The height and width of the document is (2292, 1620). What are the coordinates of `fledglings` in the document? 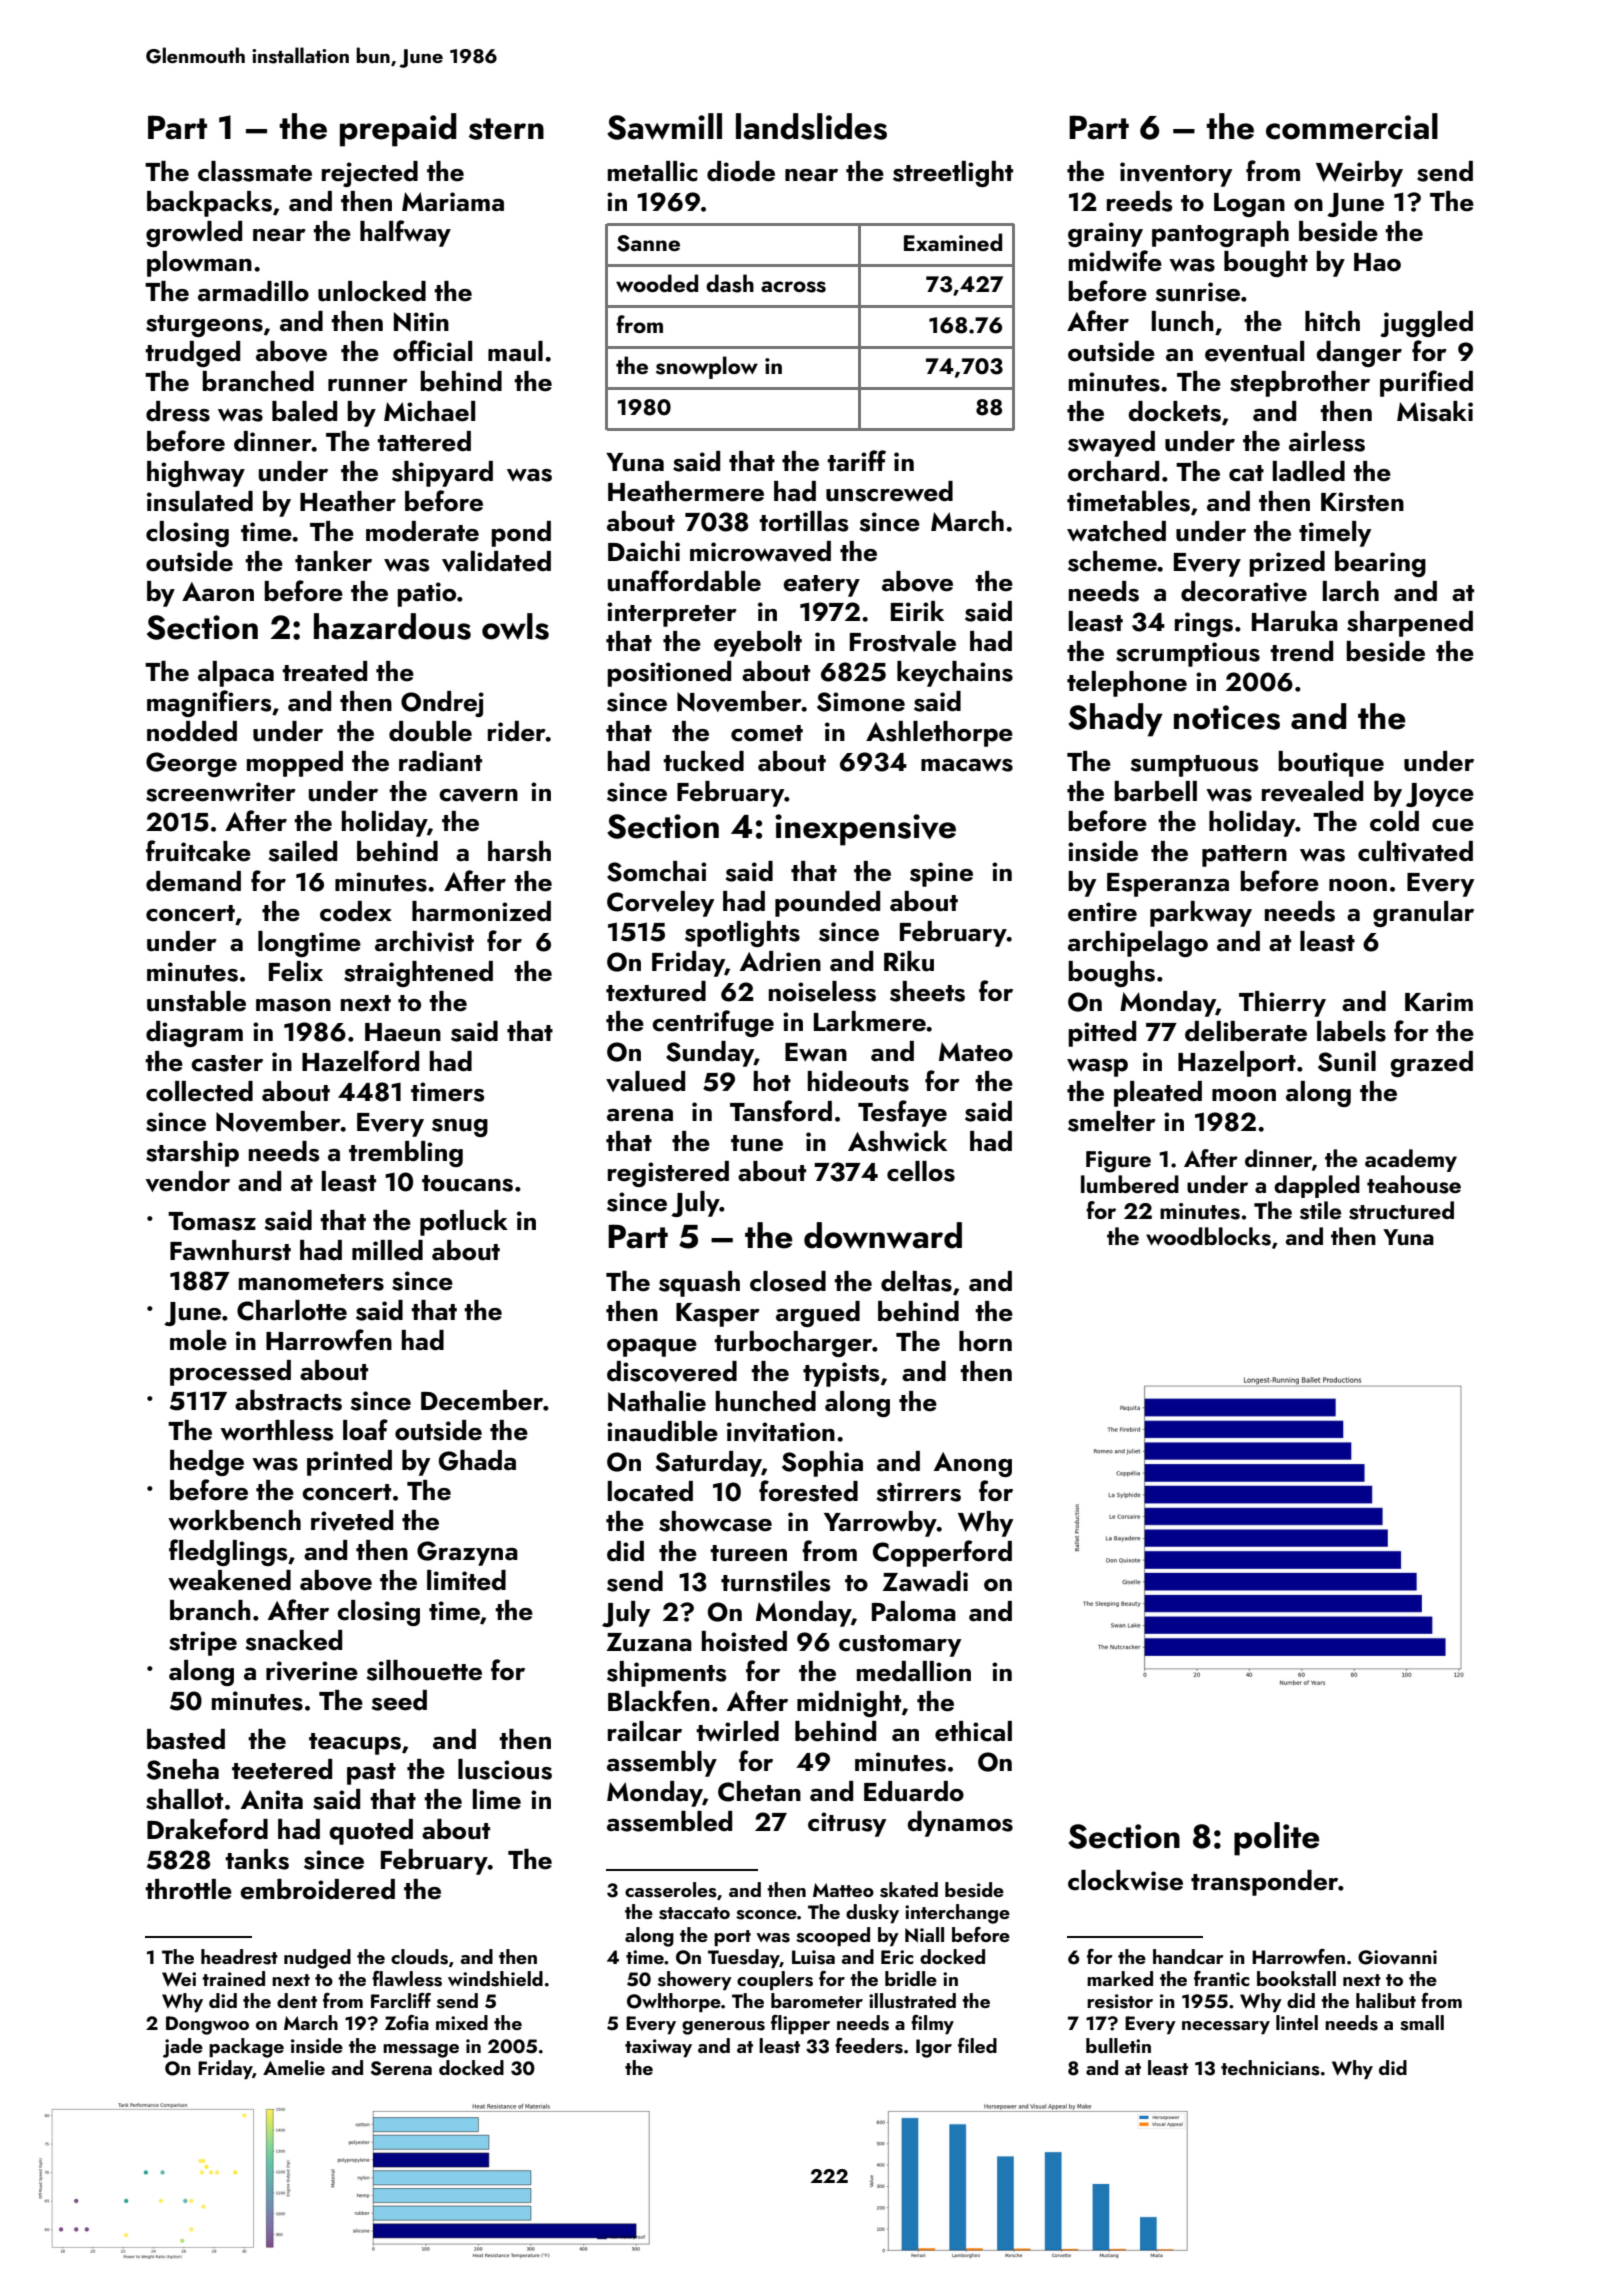 It's located at (228, 1552).
